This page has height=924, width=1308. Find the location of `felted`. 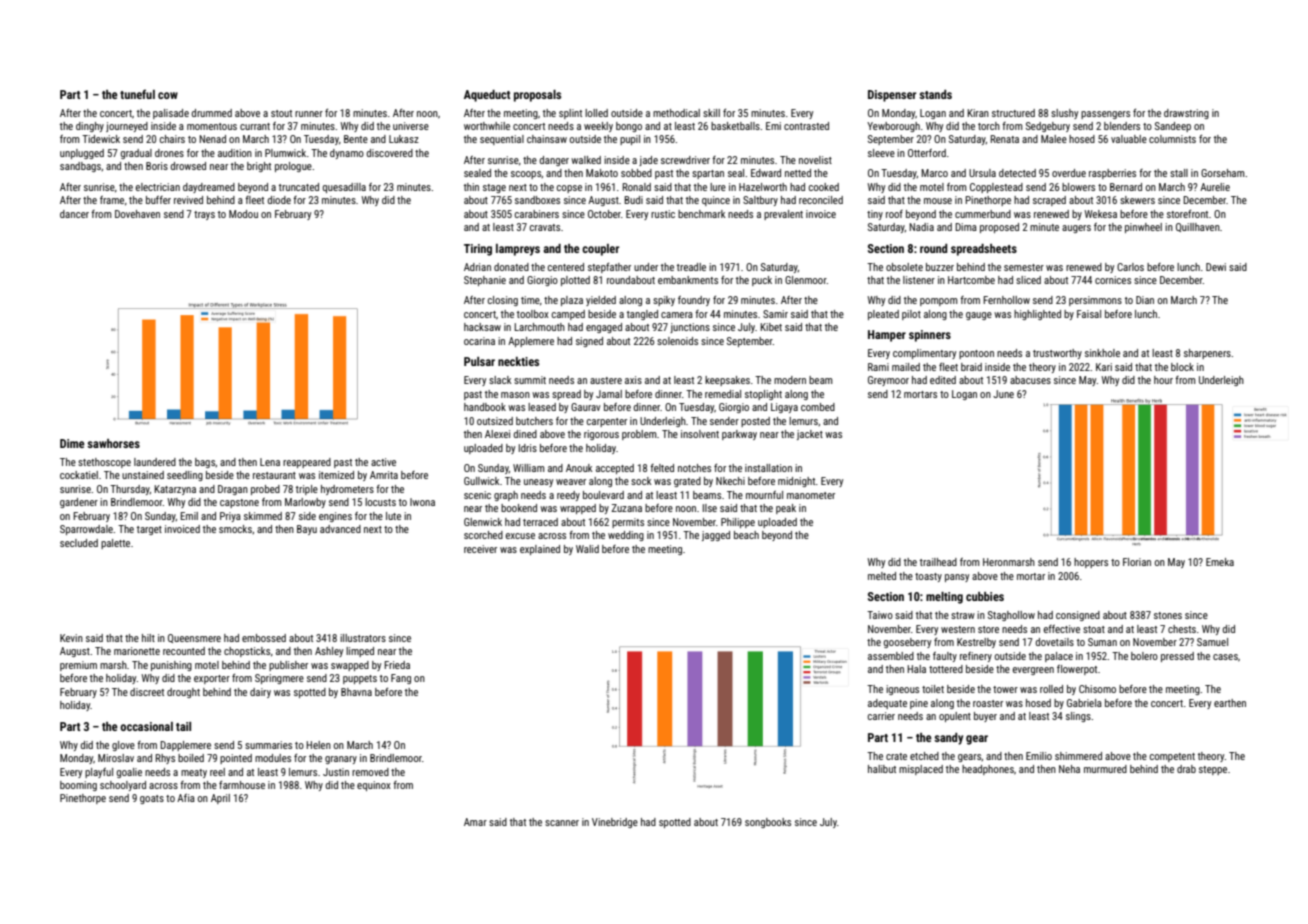

felted is located at coordinates (662, 468).
